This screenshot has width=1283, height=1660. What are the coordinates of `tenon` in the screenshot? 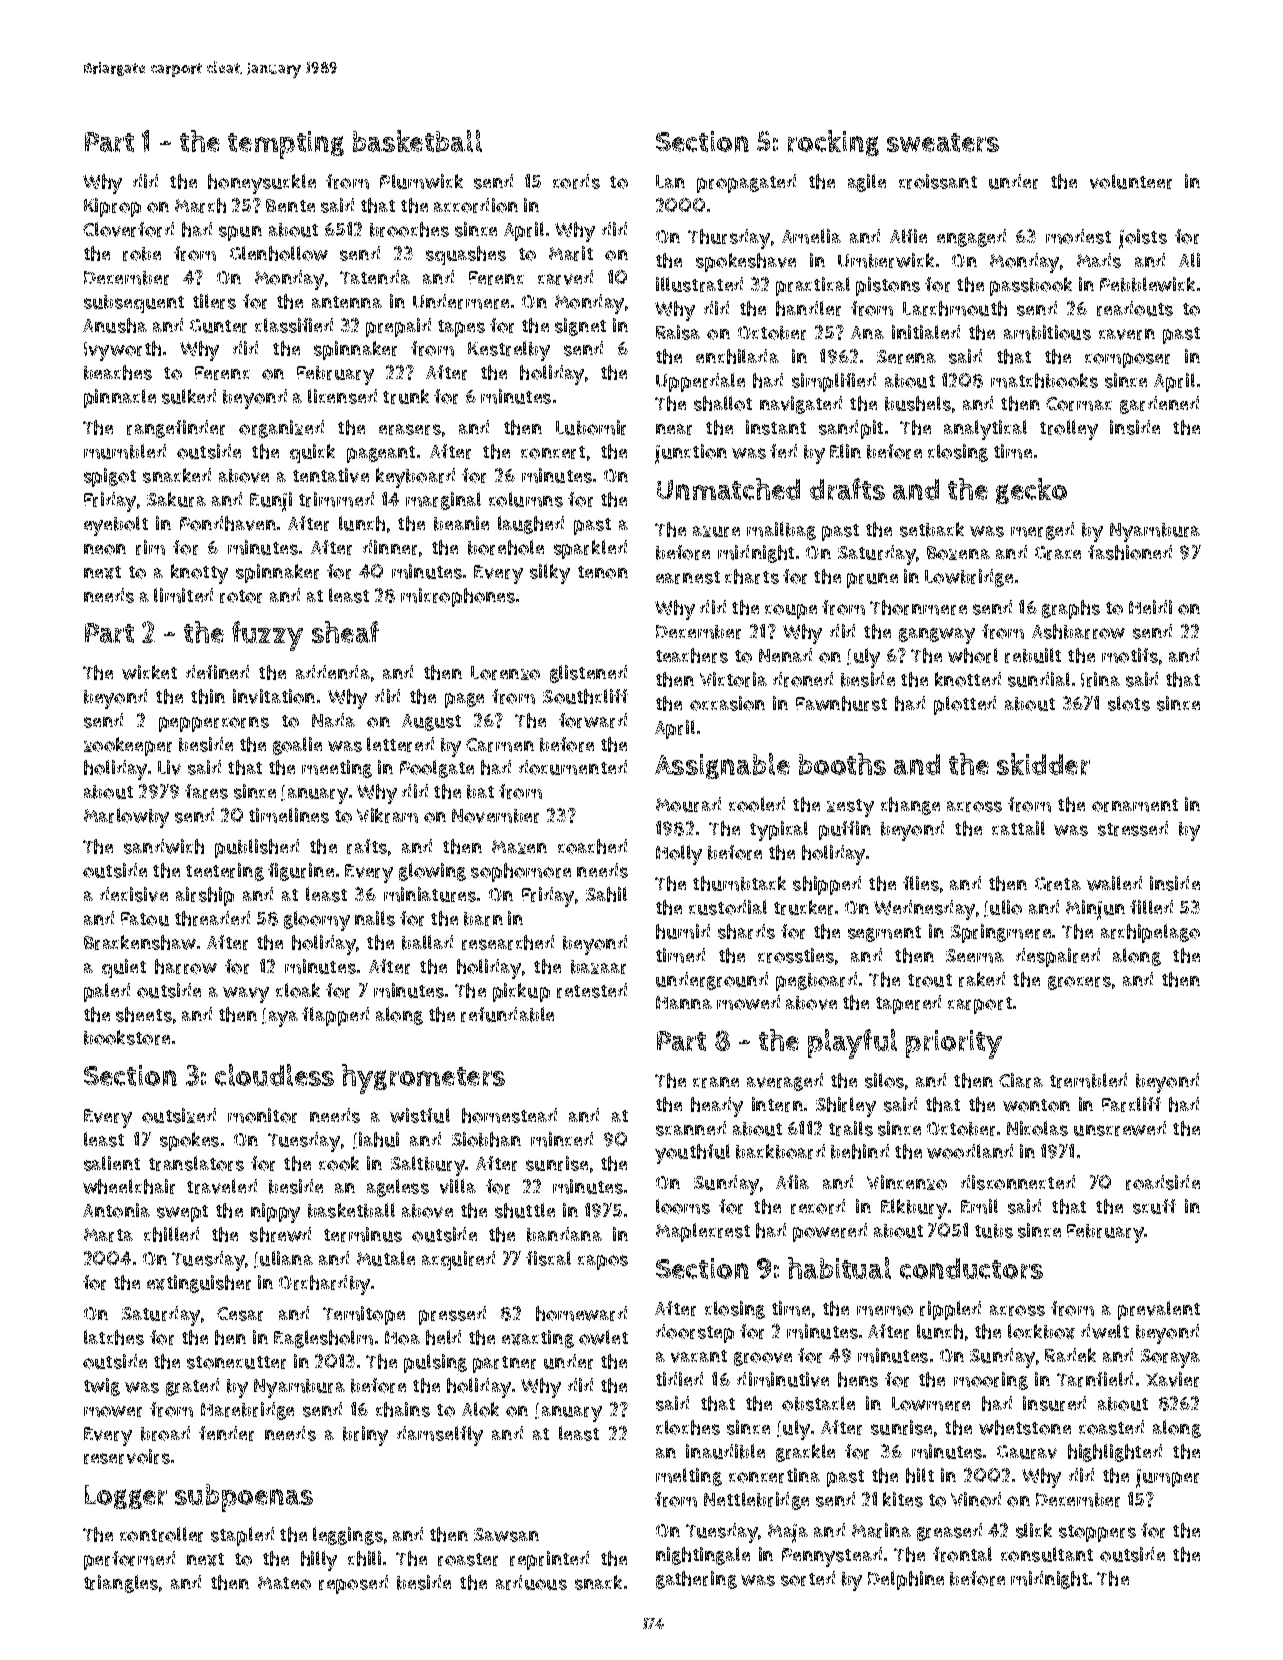 It's located at (603, 572).
